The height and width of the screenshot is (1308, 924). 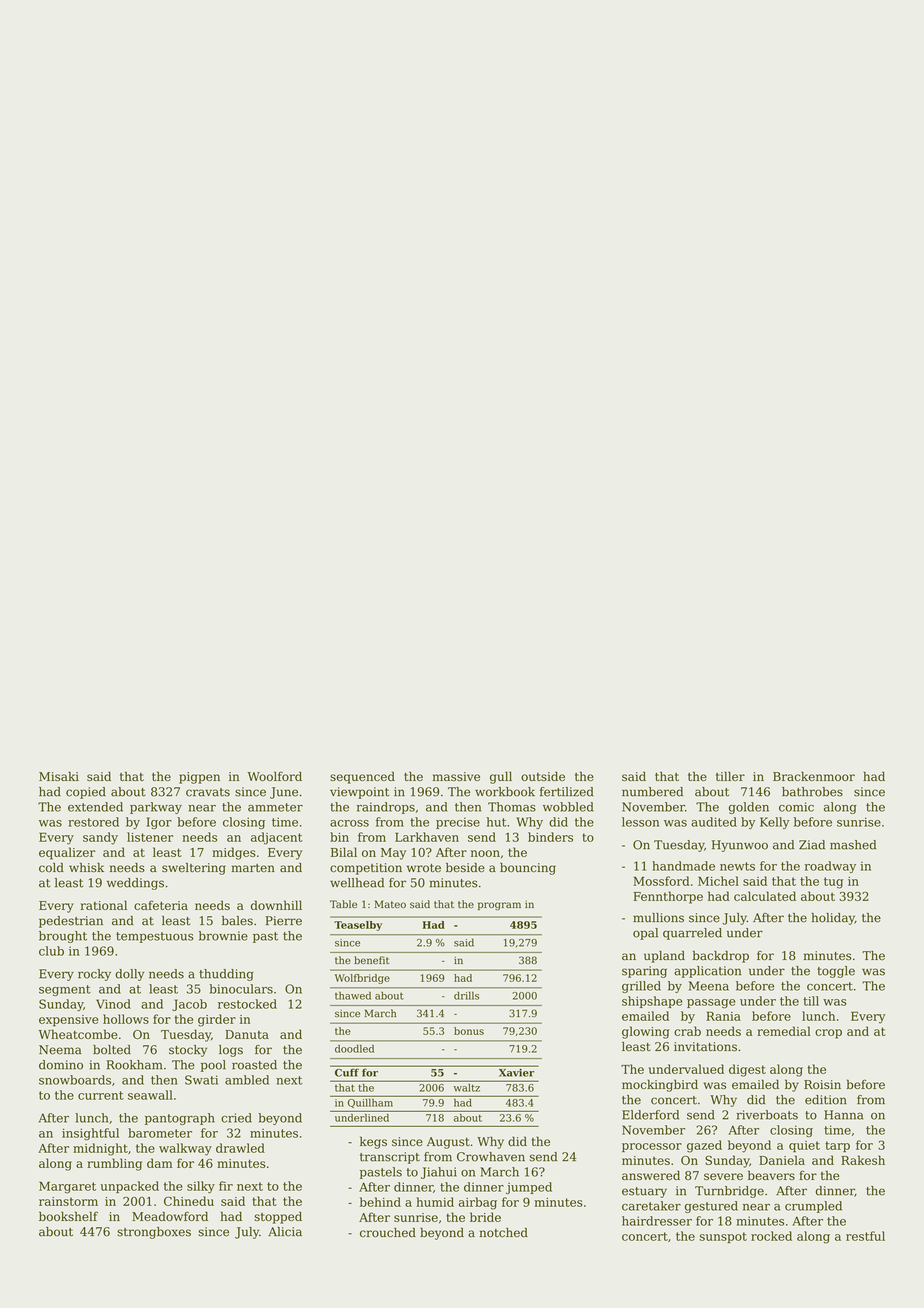 What do you see at coordinates (828, 1034) in the screenshot?
I see `crop` at bounding box center [828, 1034].
